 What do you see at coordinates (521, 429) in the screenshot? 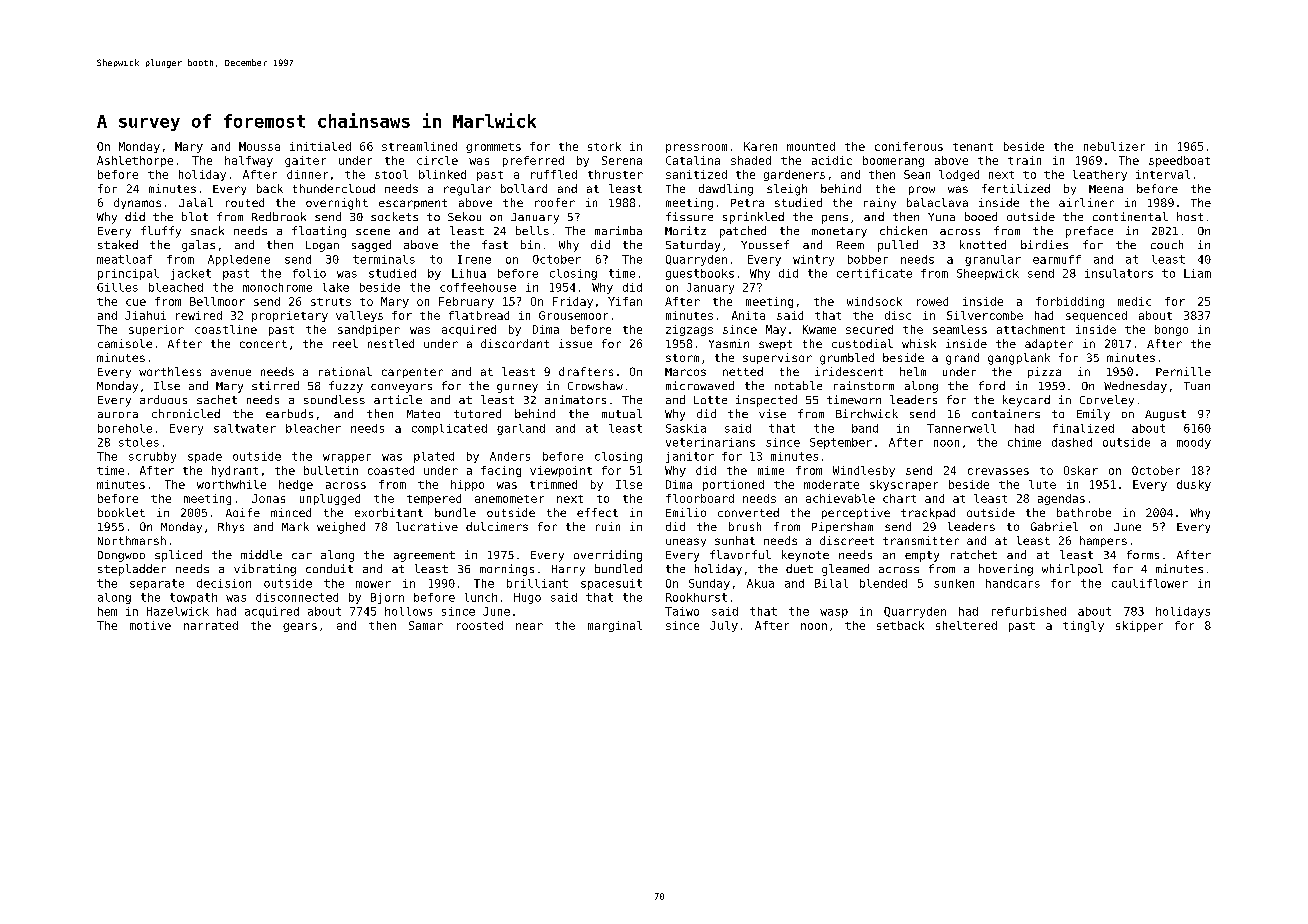
I see `garland` at bounding box center [521, 429].
